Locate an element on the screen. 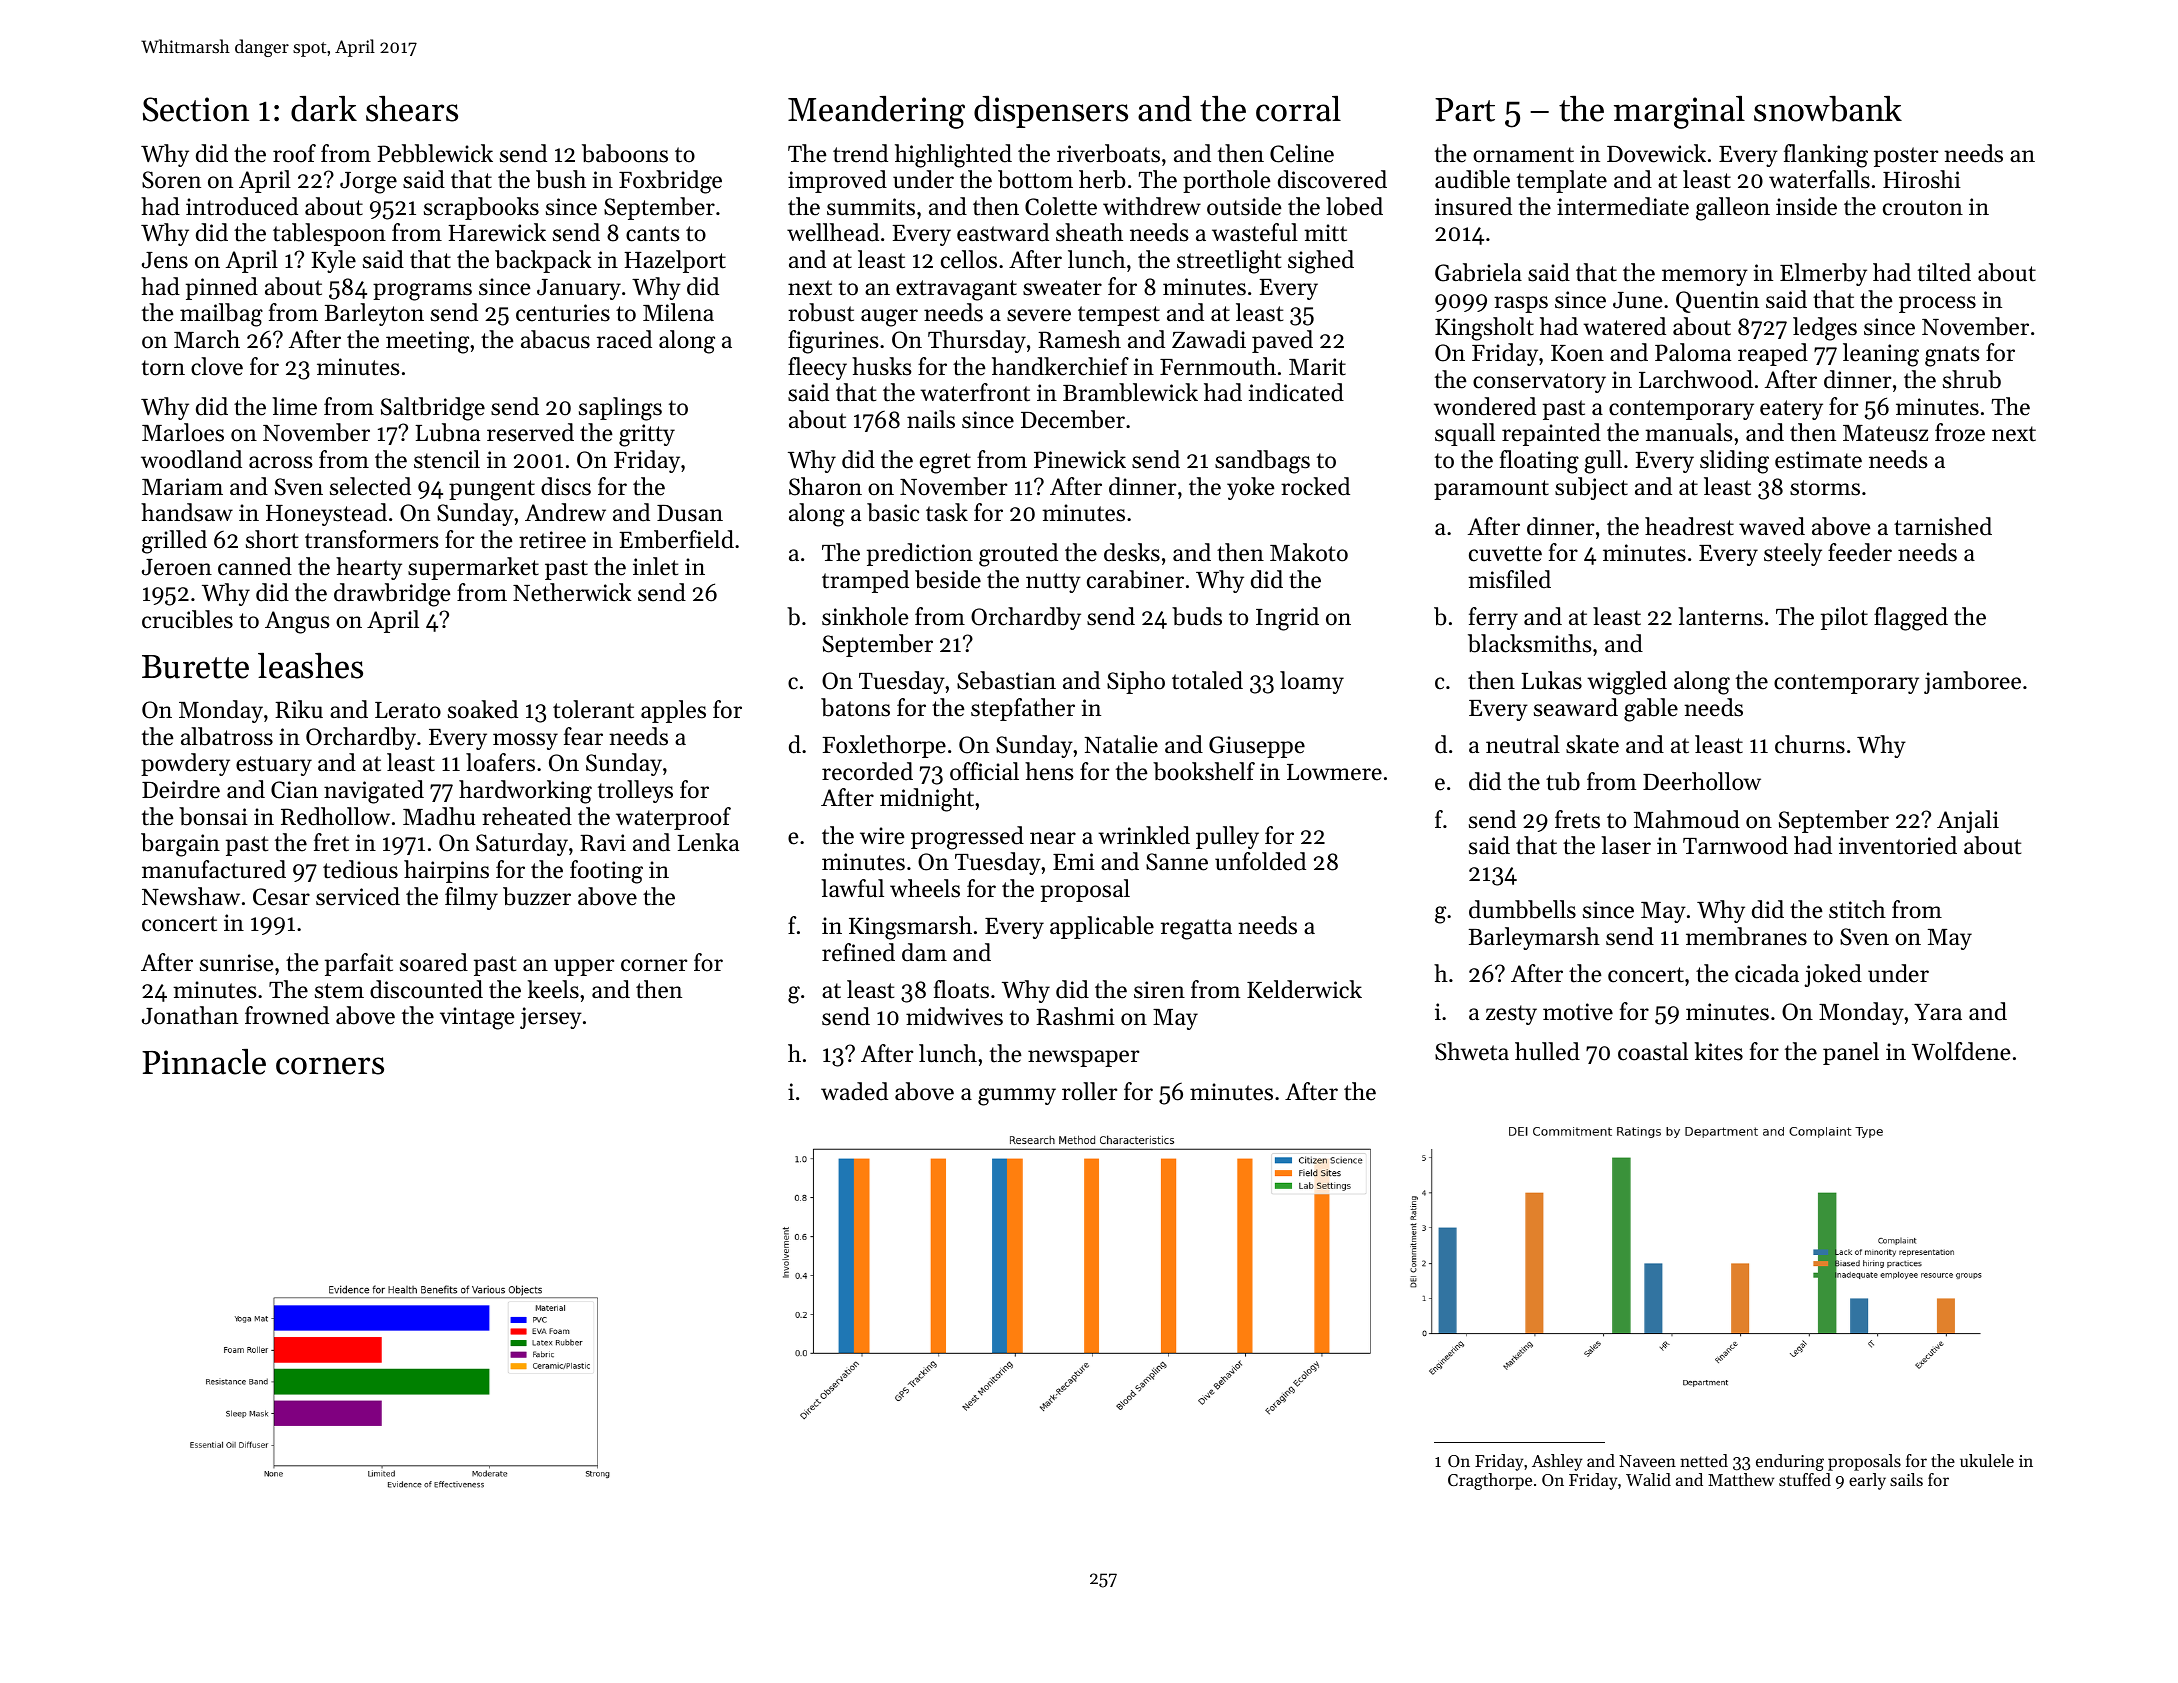 This screenshot has width=2178, height=1683. kites is located at coordinates (1719, 1051).
